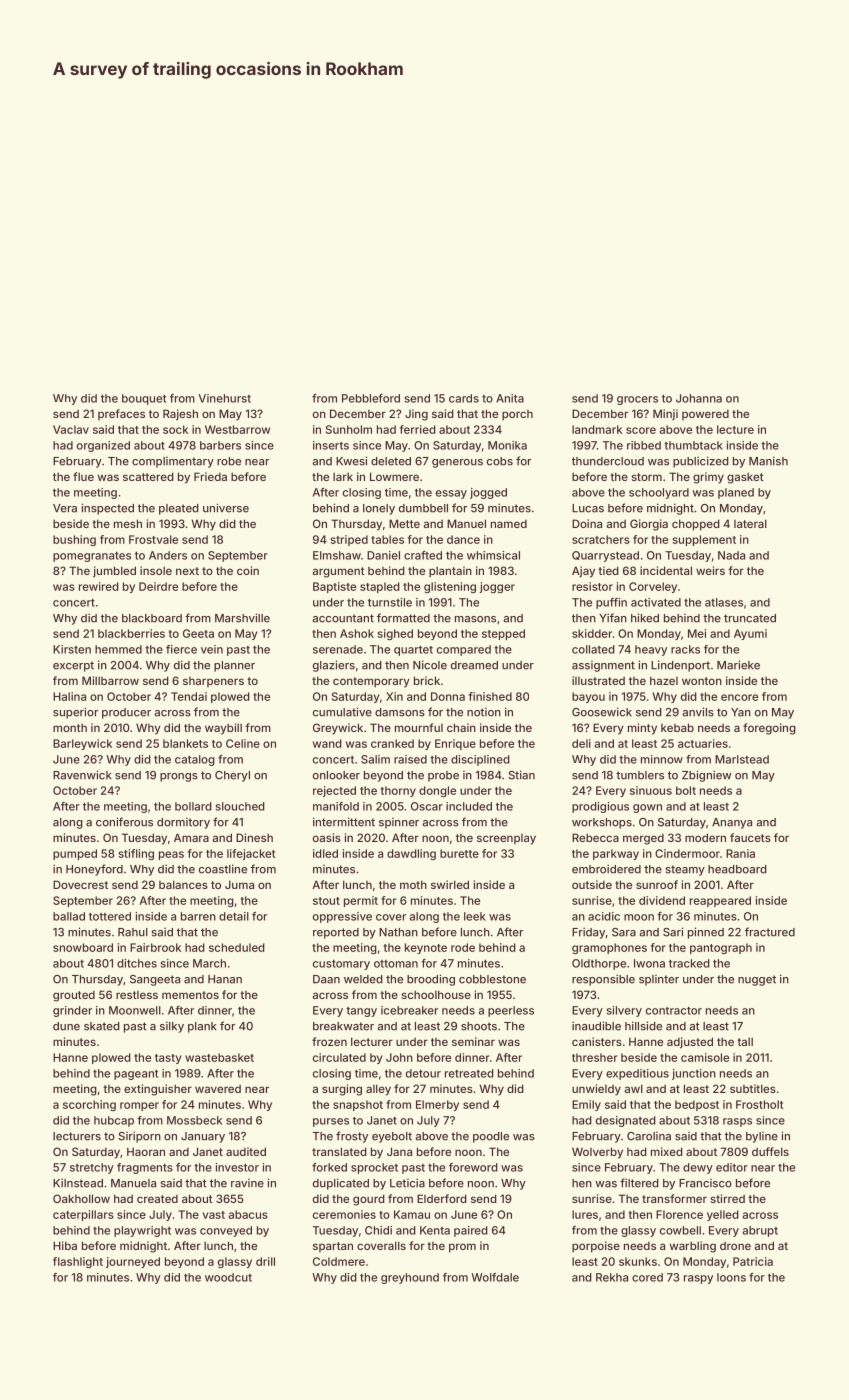 The height and width of the document is (1400, 849). I want to click on generous, so click(457, 463).
